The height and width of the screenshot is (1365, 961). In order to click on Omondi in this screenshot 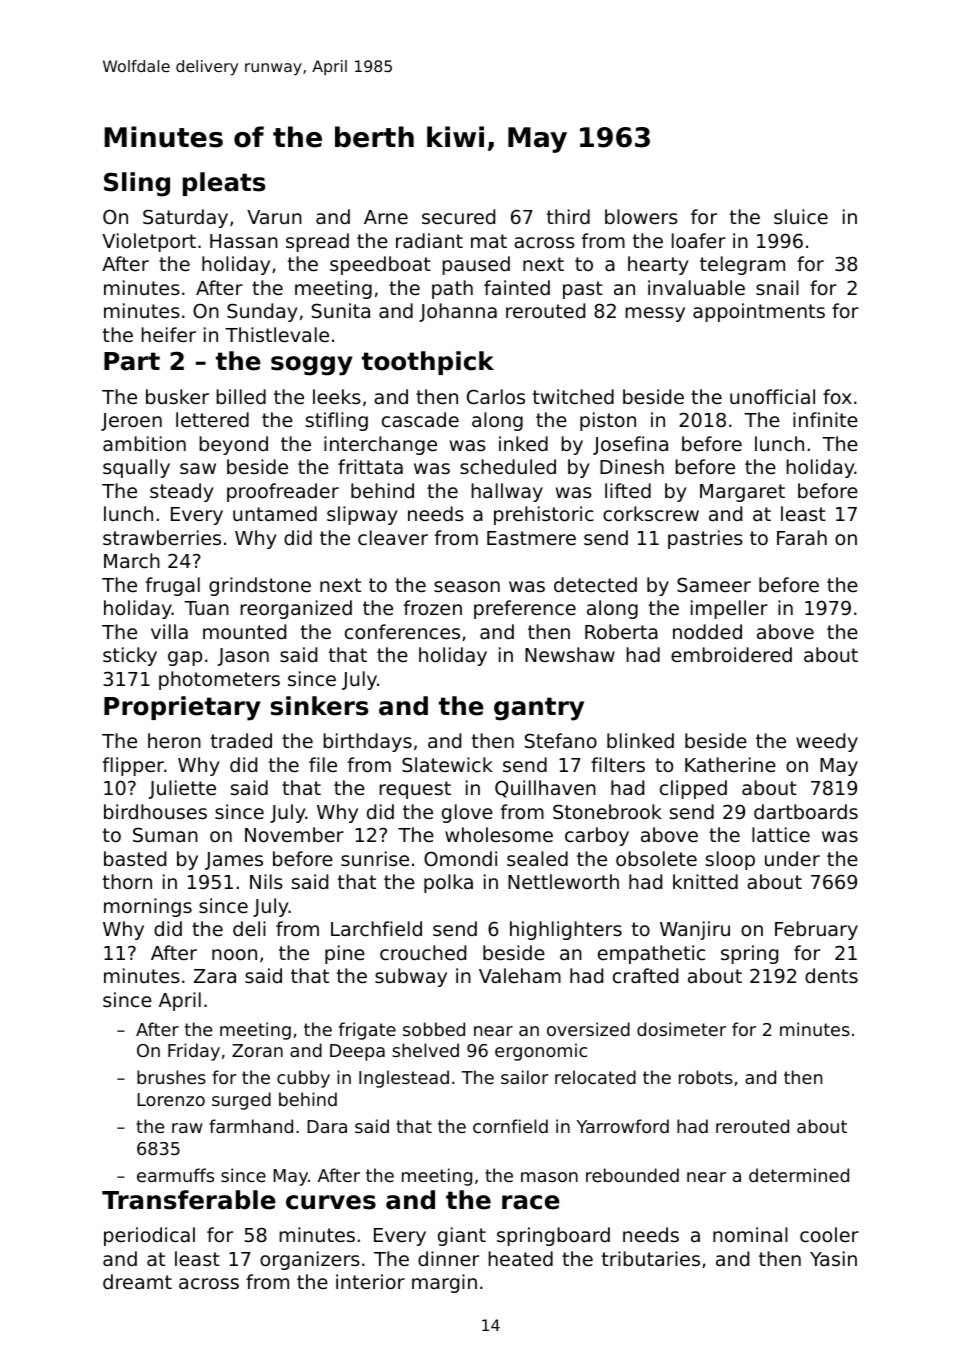, I will do `click(460, 858)`.
